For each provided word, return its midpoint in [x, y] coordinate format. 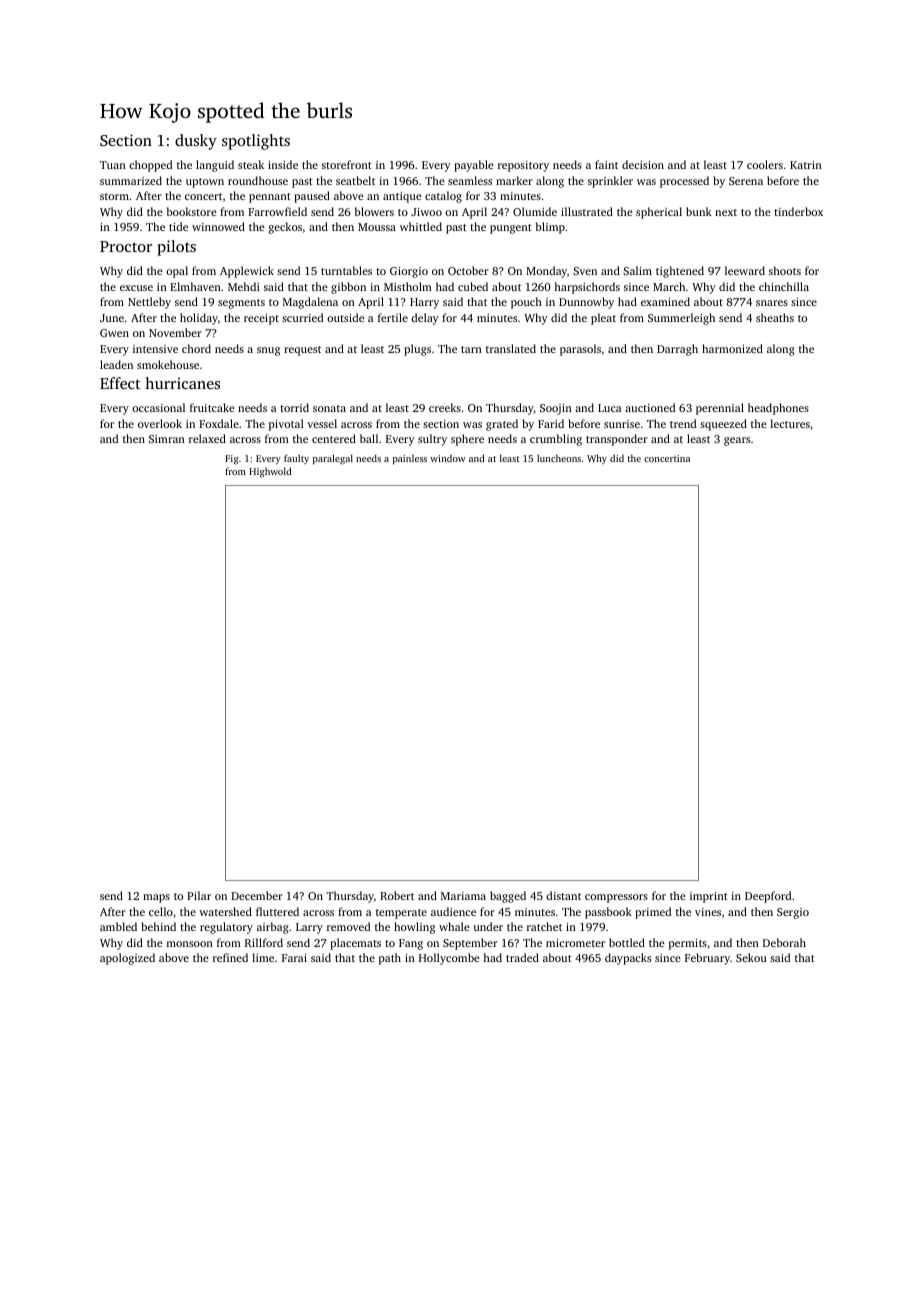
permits [688, 944]
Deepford [768, 897]
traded [522, 957]
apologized [127, 959]
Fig [232, 460]
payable [474, 166]
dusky [196, 142]
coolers [765, 164]
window [447, 458]
